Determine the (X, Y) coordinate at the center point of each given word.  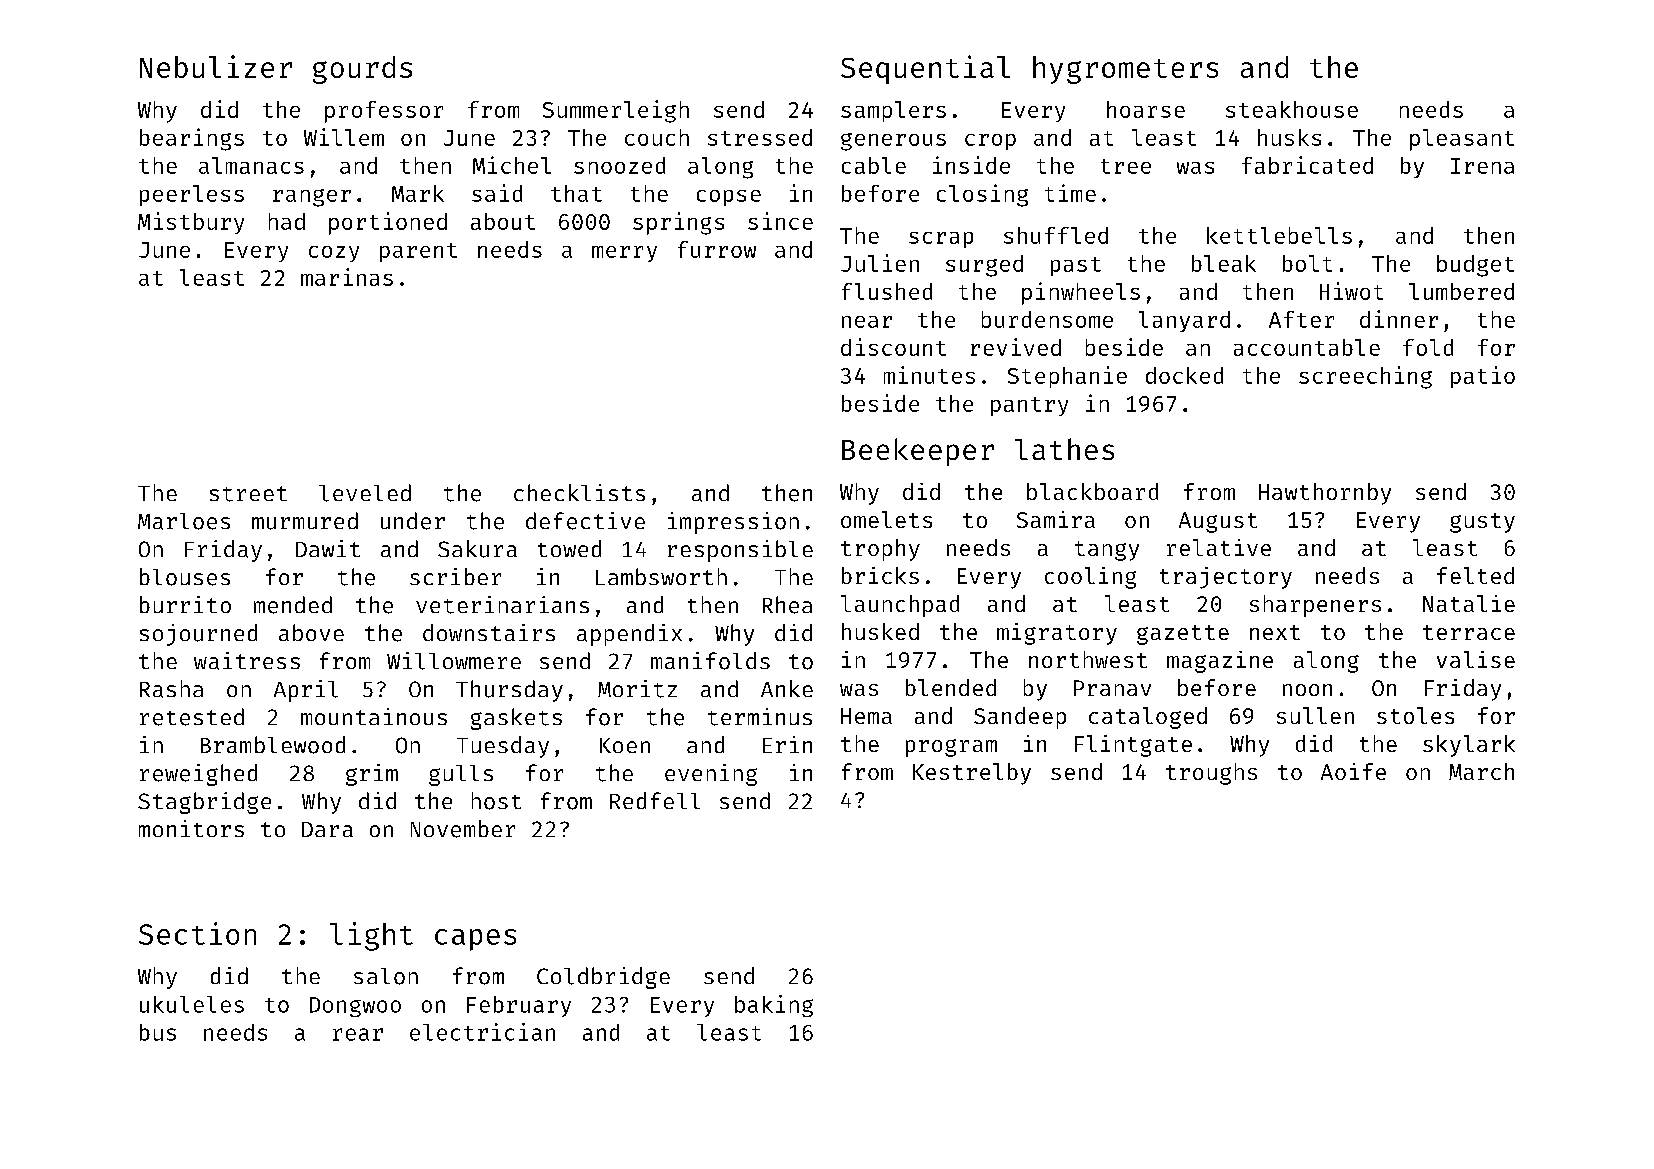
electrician (482, 1032)
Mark (418, 193)
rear (358, 1034)
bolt (1307, 263)
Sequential (925, 69)
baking (774, 1006)
